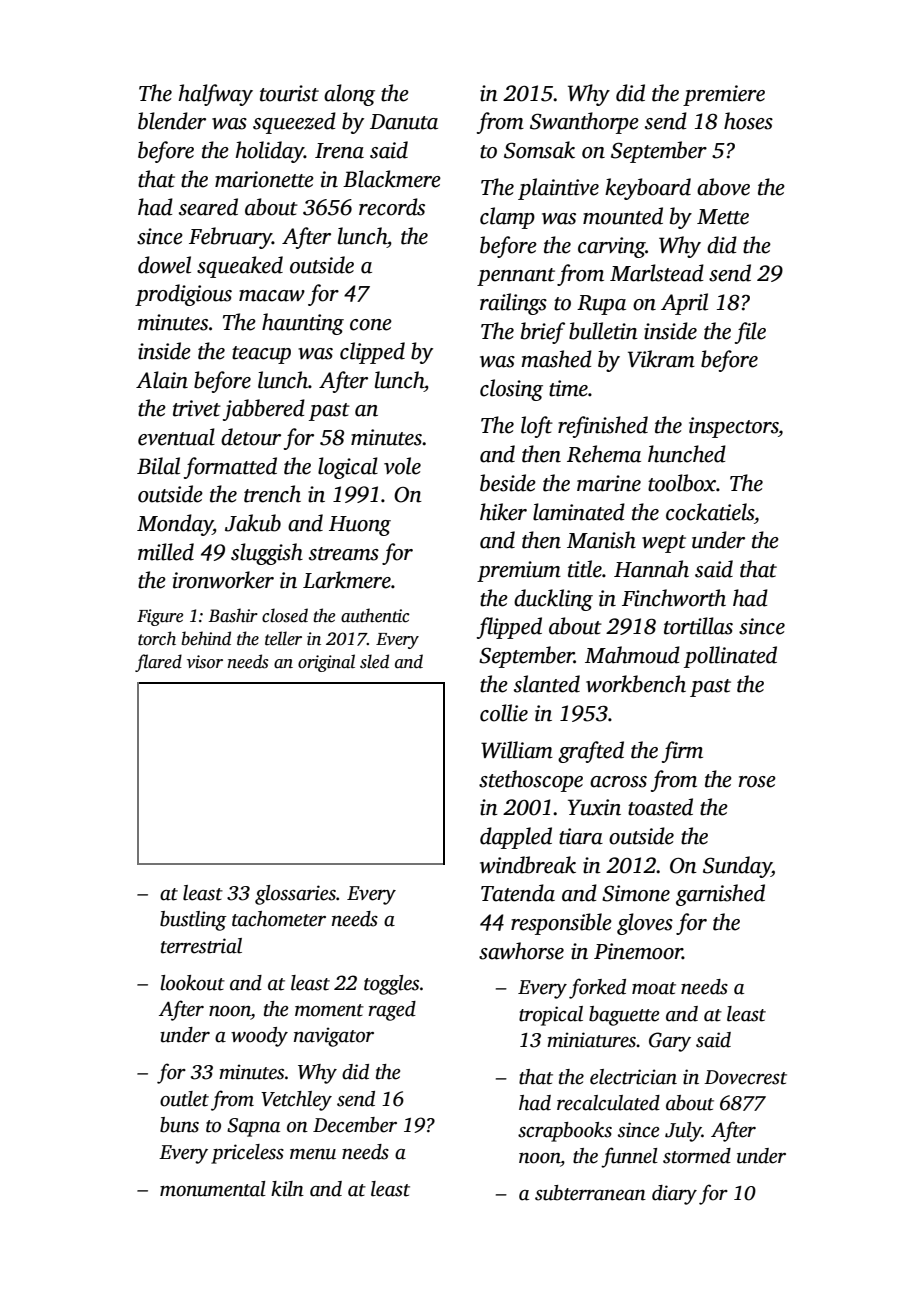  What do you see at coordinates (349, 95) in the page?
I see `along` at bounding box center [349, 95].
